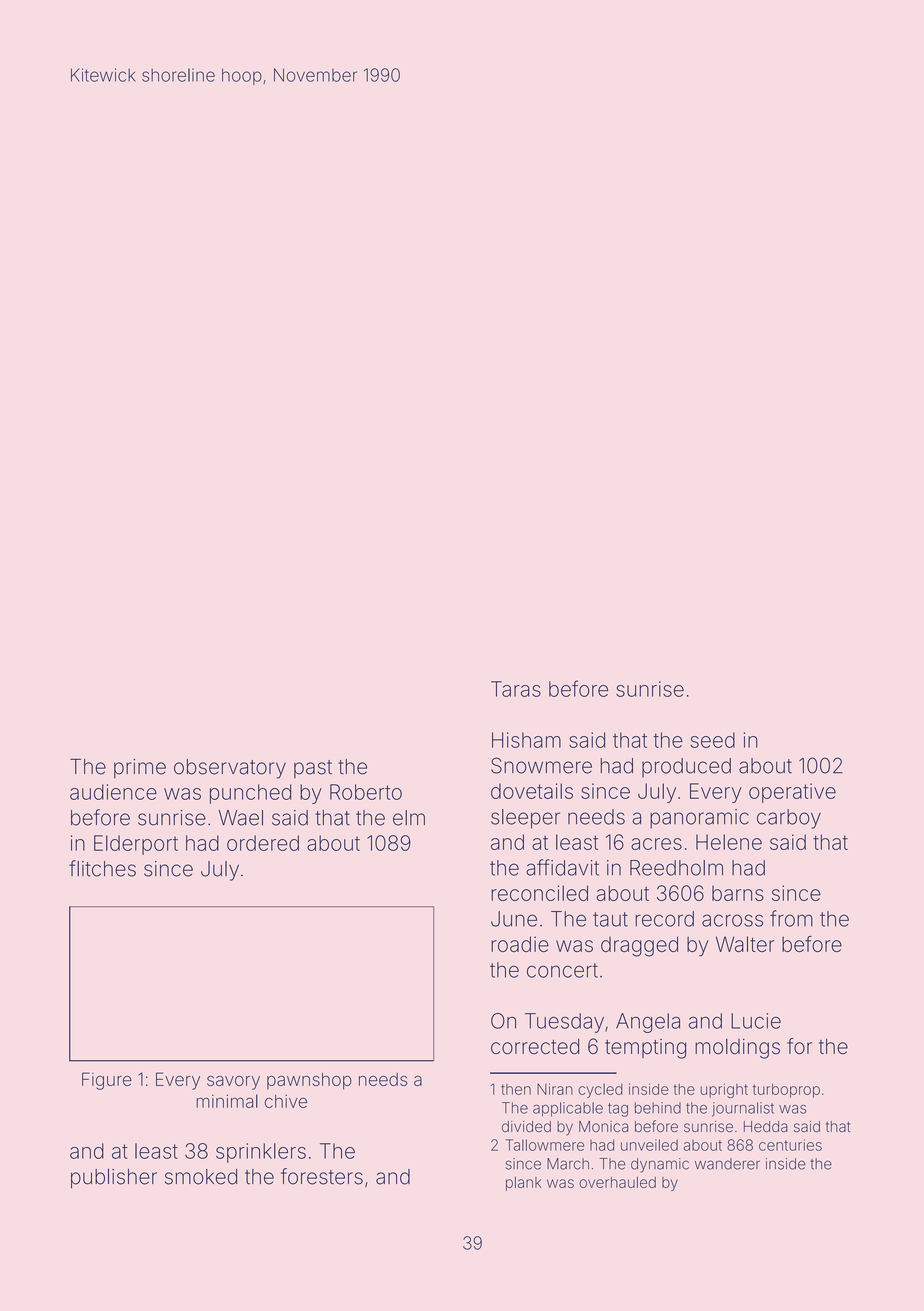 The image size is (924, 1311). I want to click on observatory, so click(230, 769).
